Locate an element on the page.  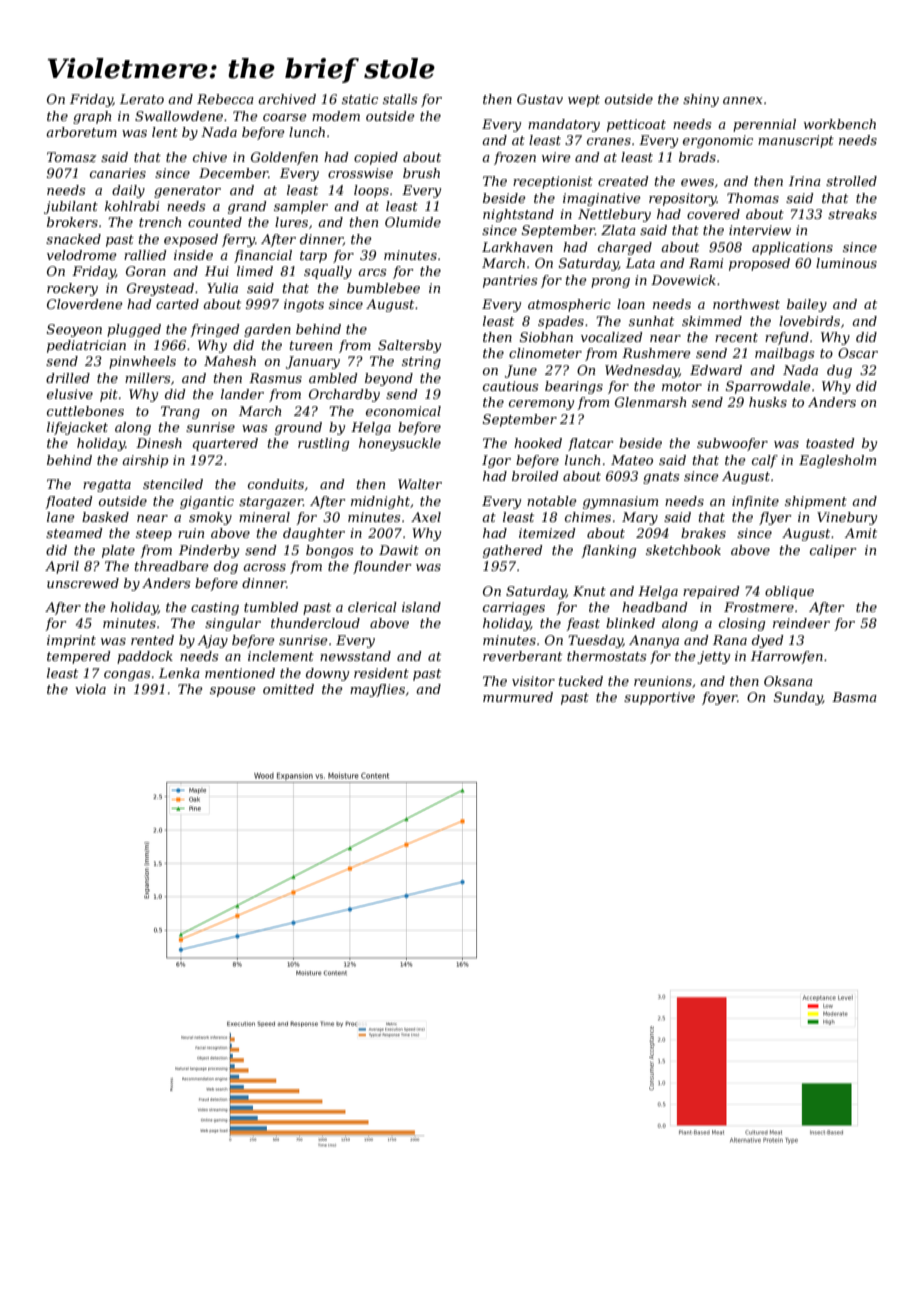
Lerato is located at coordinates (142, 99).
